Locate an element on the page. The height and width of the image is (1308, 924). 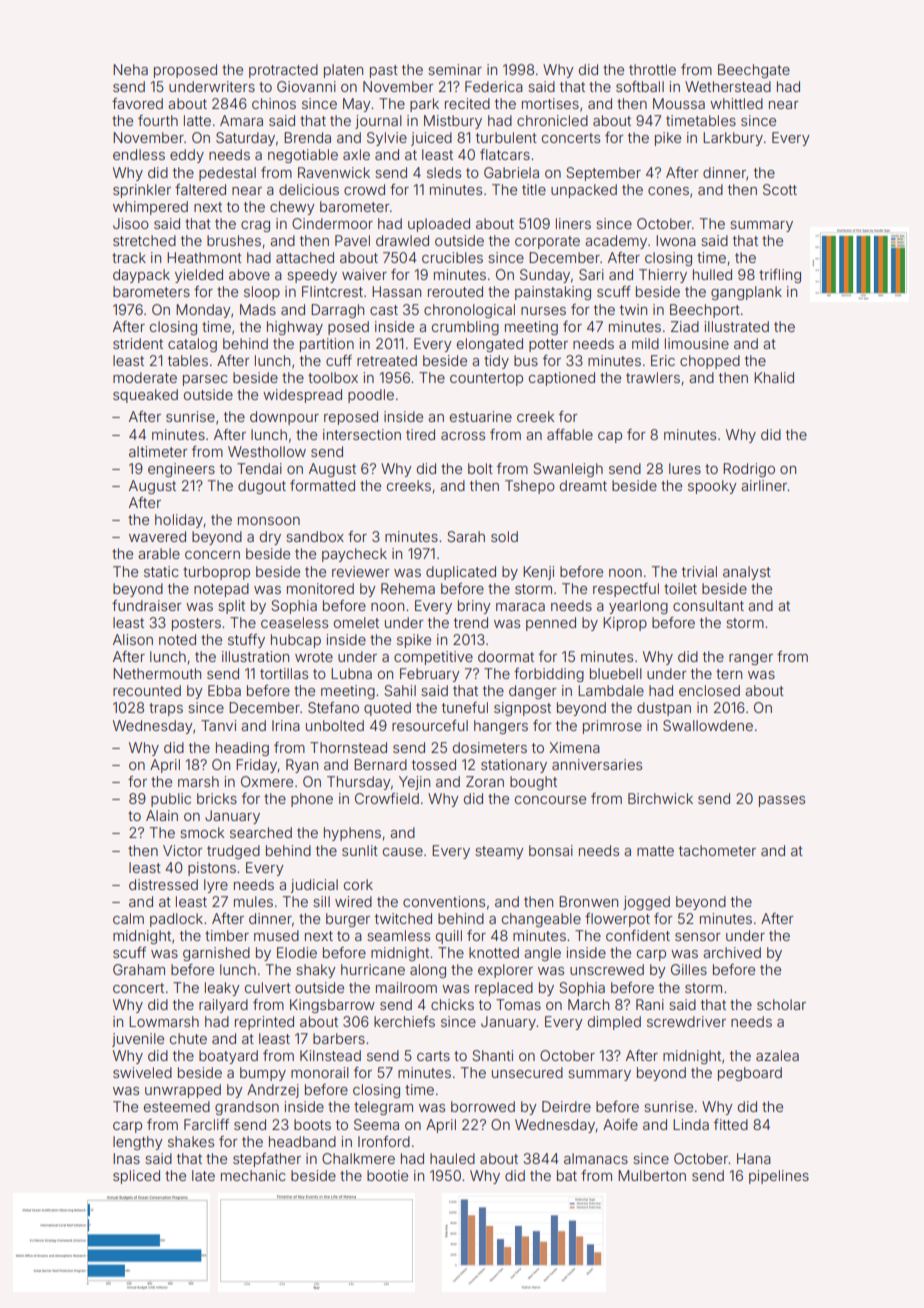
Sarah is located at coordinates (466, 536).
